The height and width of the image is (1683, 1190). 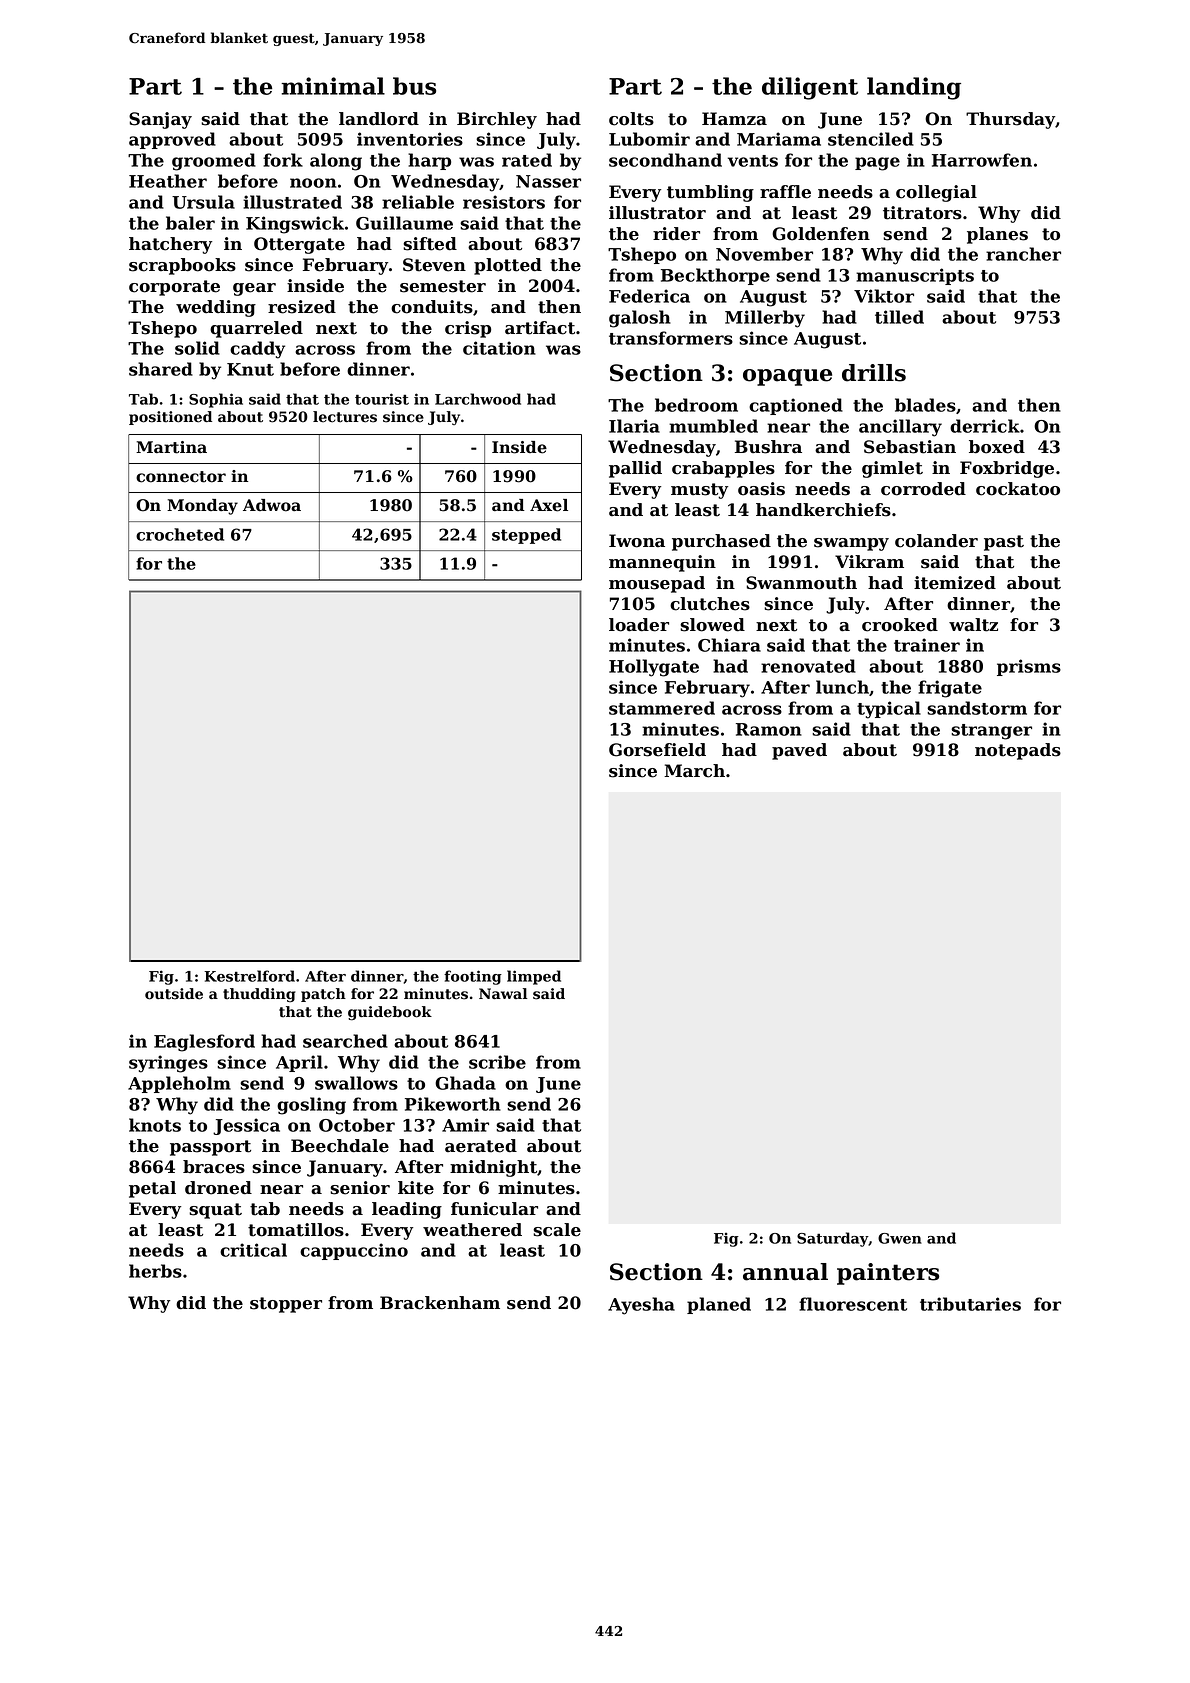 I want to click on Larchwood, so click(x=478, y=399).
